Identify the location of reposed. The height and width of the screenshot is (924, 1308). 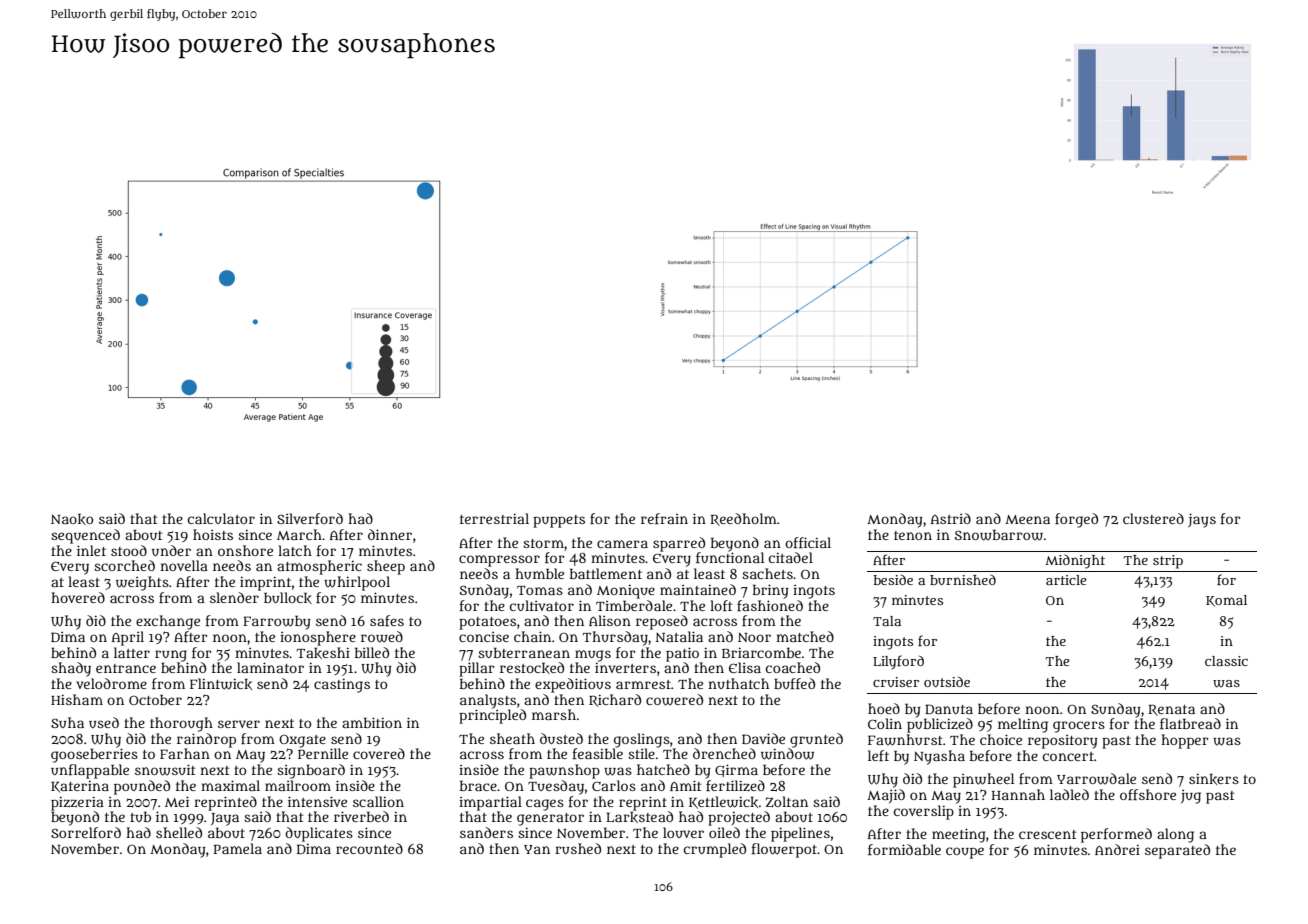
(662, 622).
